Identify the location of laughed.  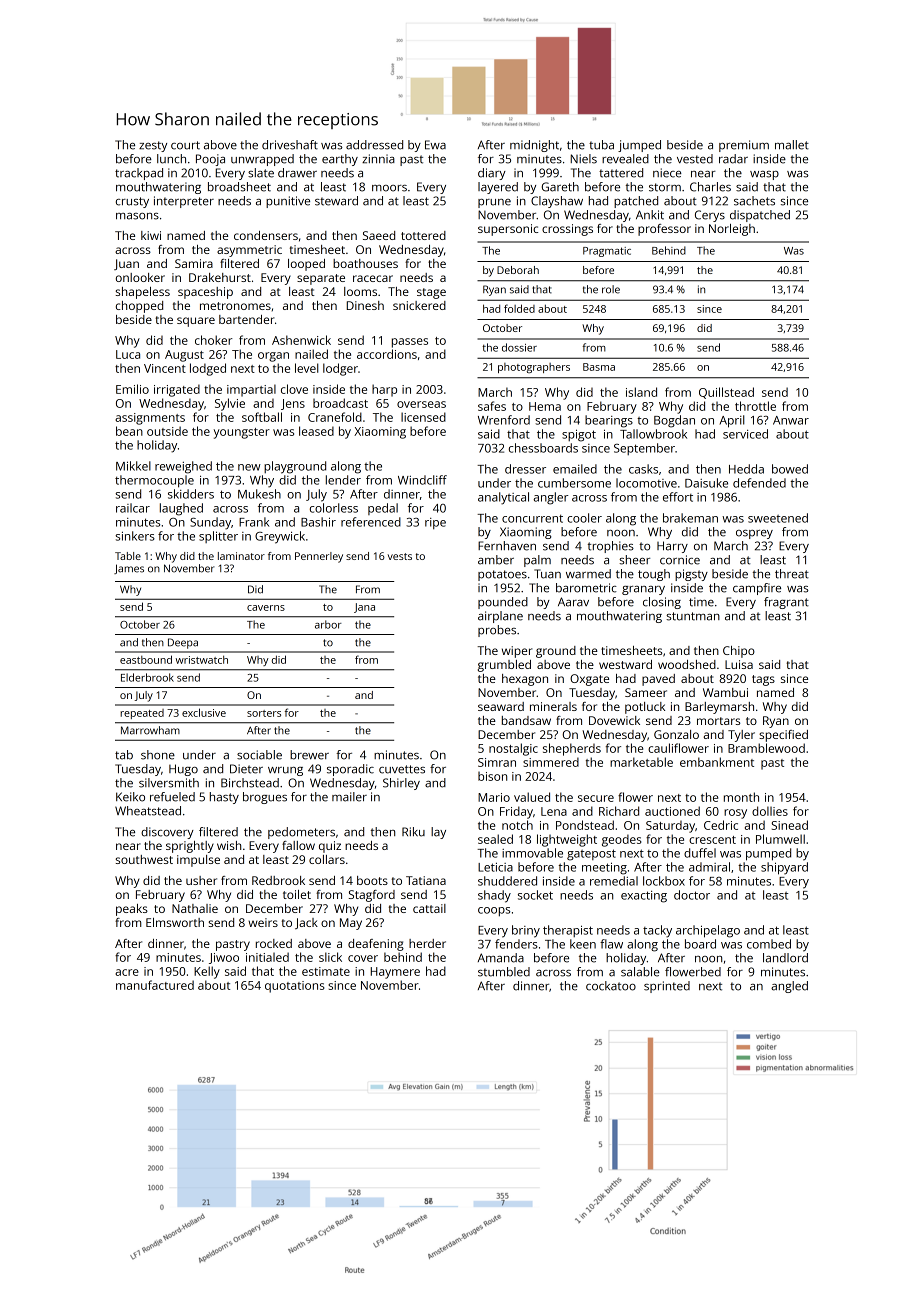
(181, 509).
